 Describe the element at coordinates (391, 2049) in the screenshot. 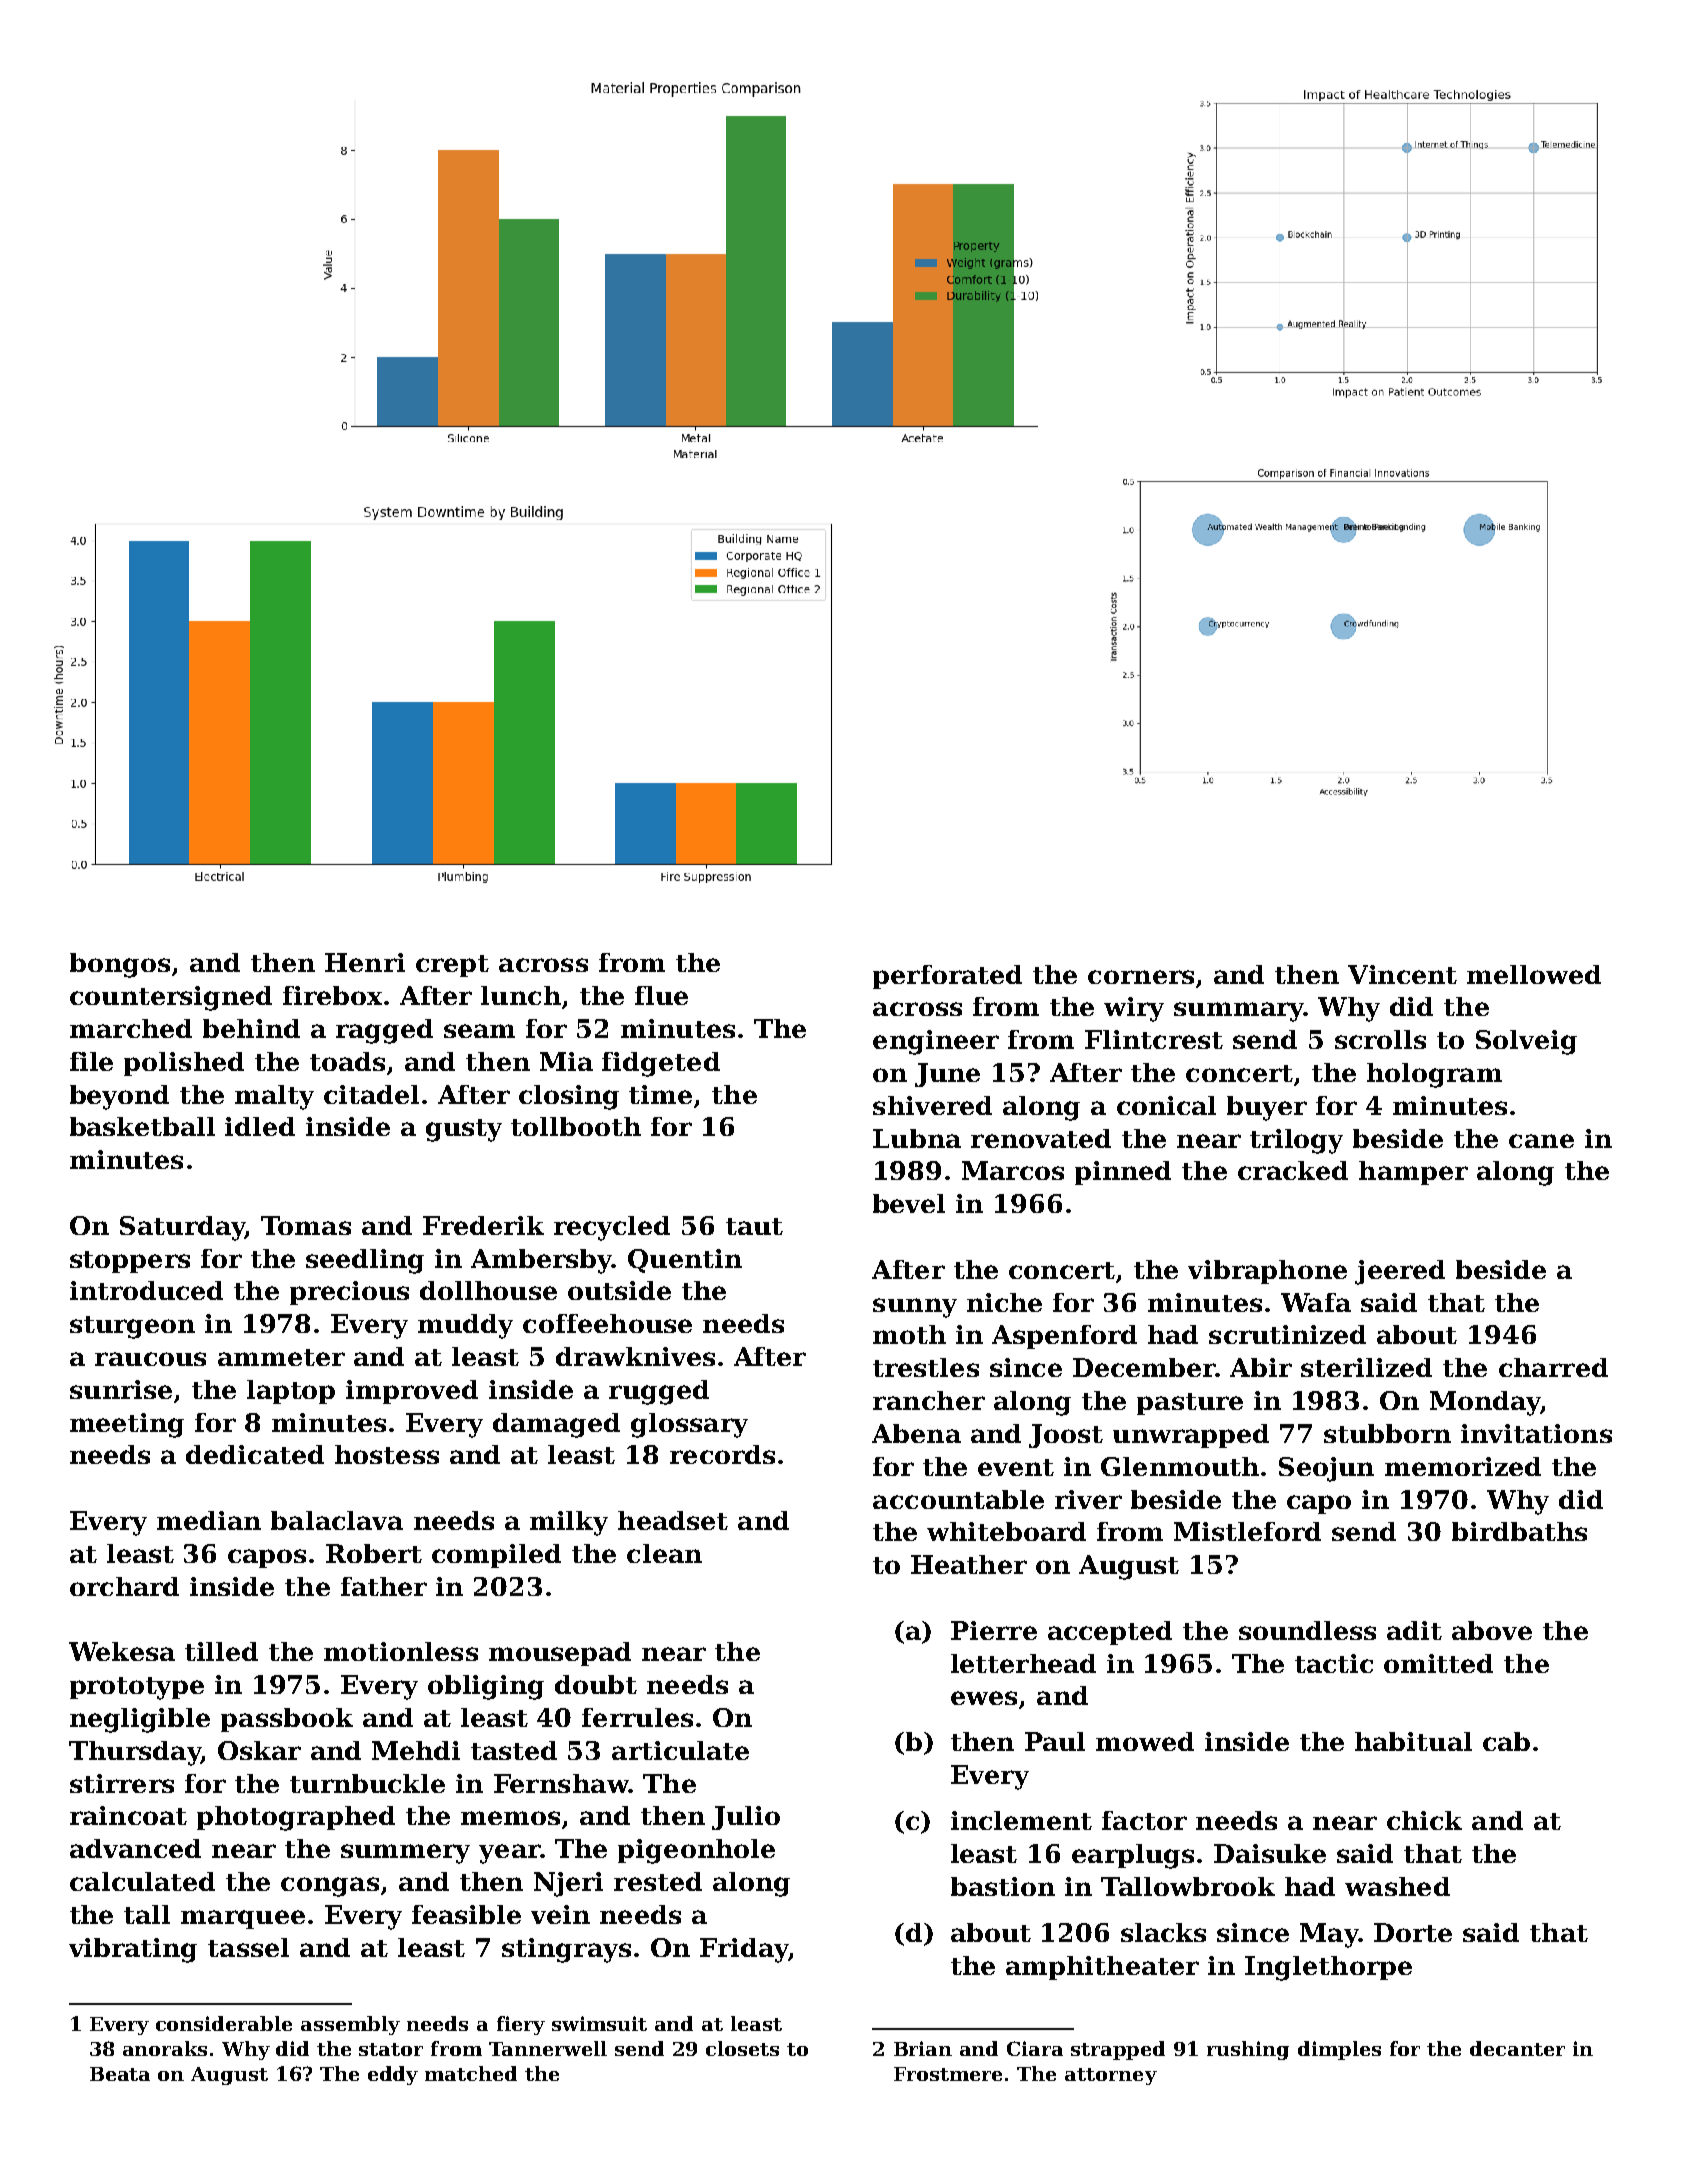

I see `stator` at that location.
